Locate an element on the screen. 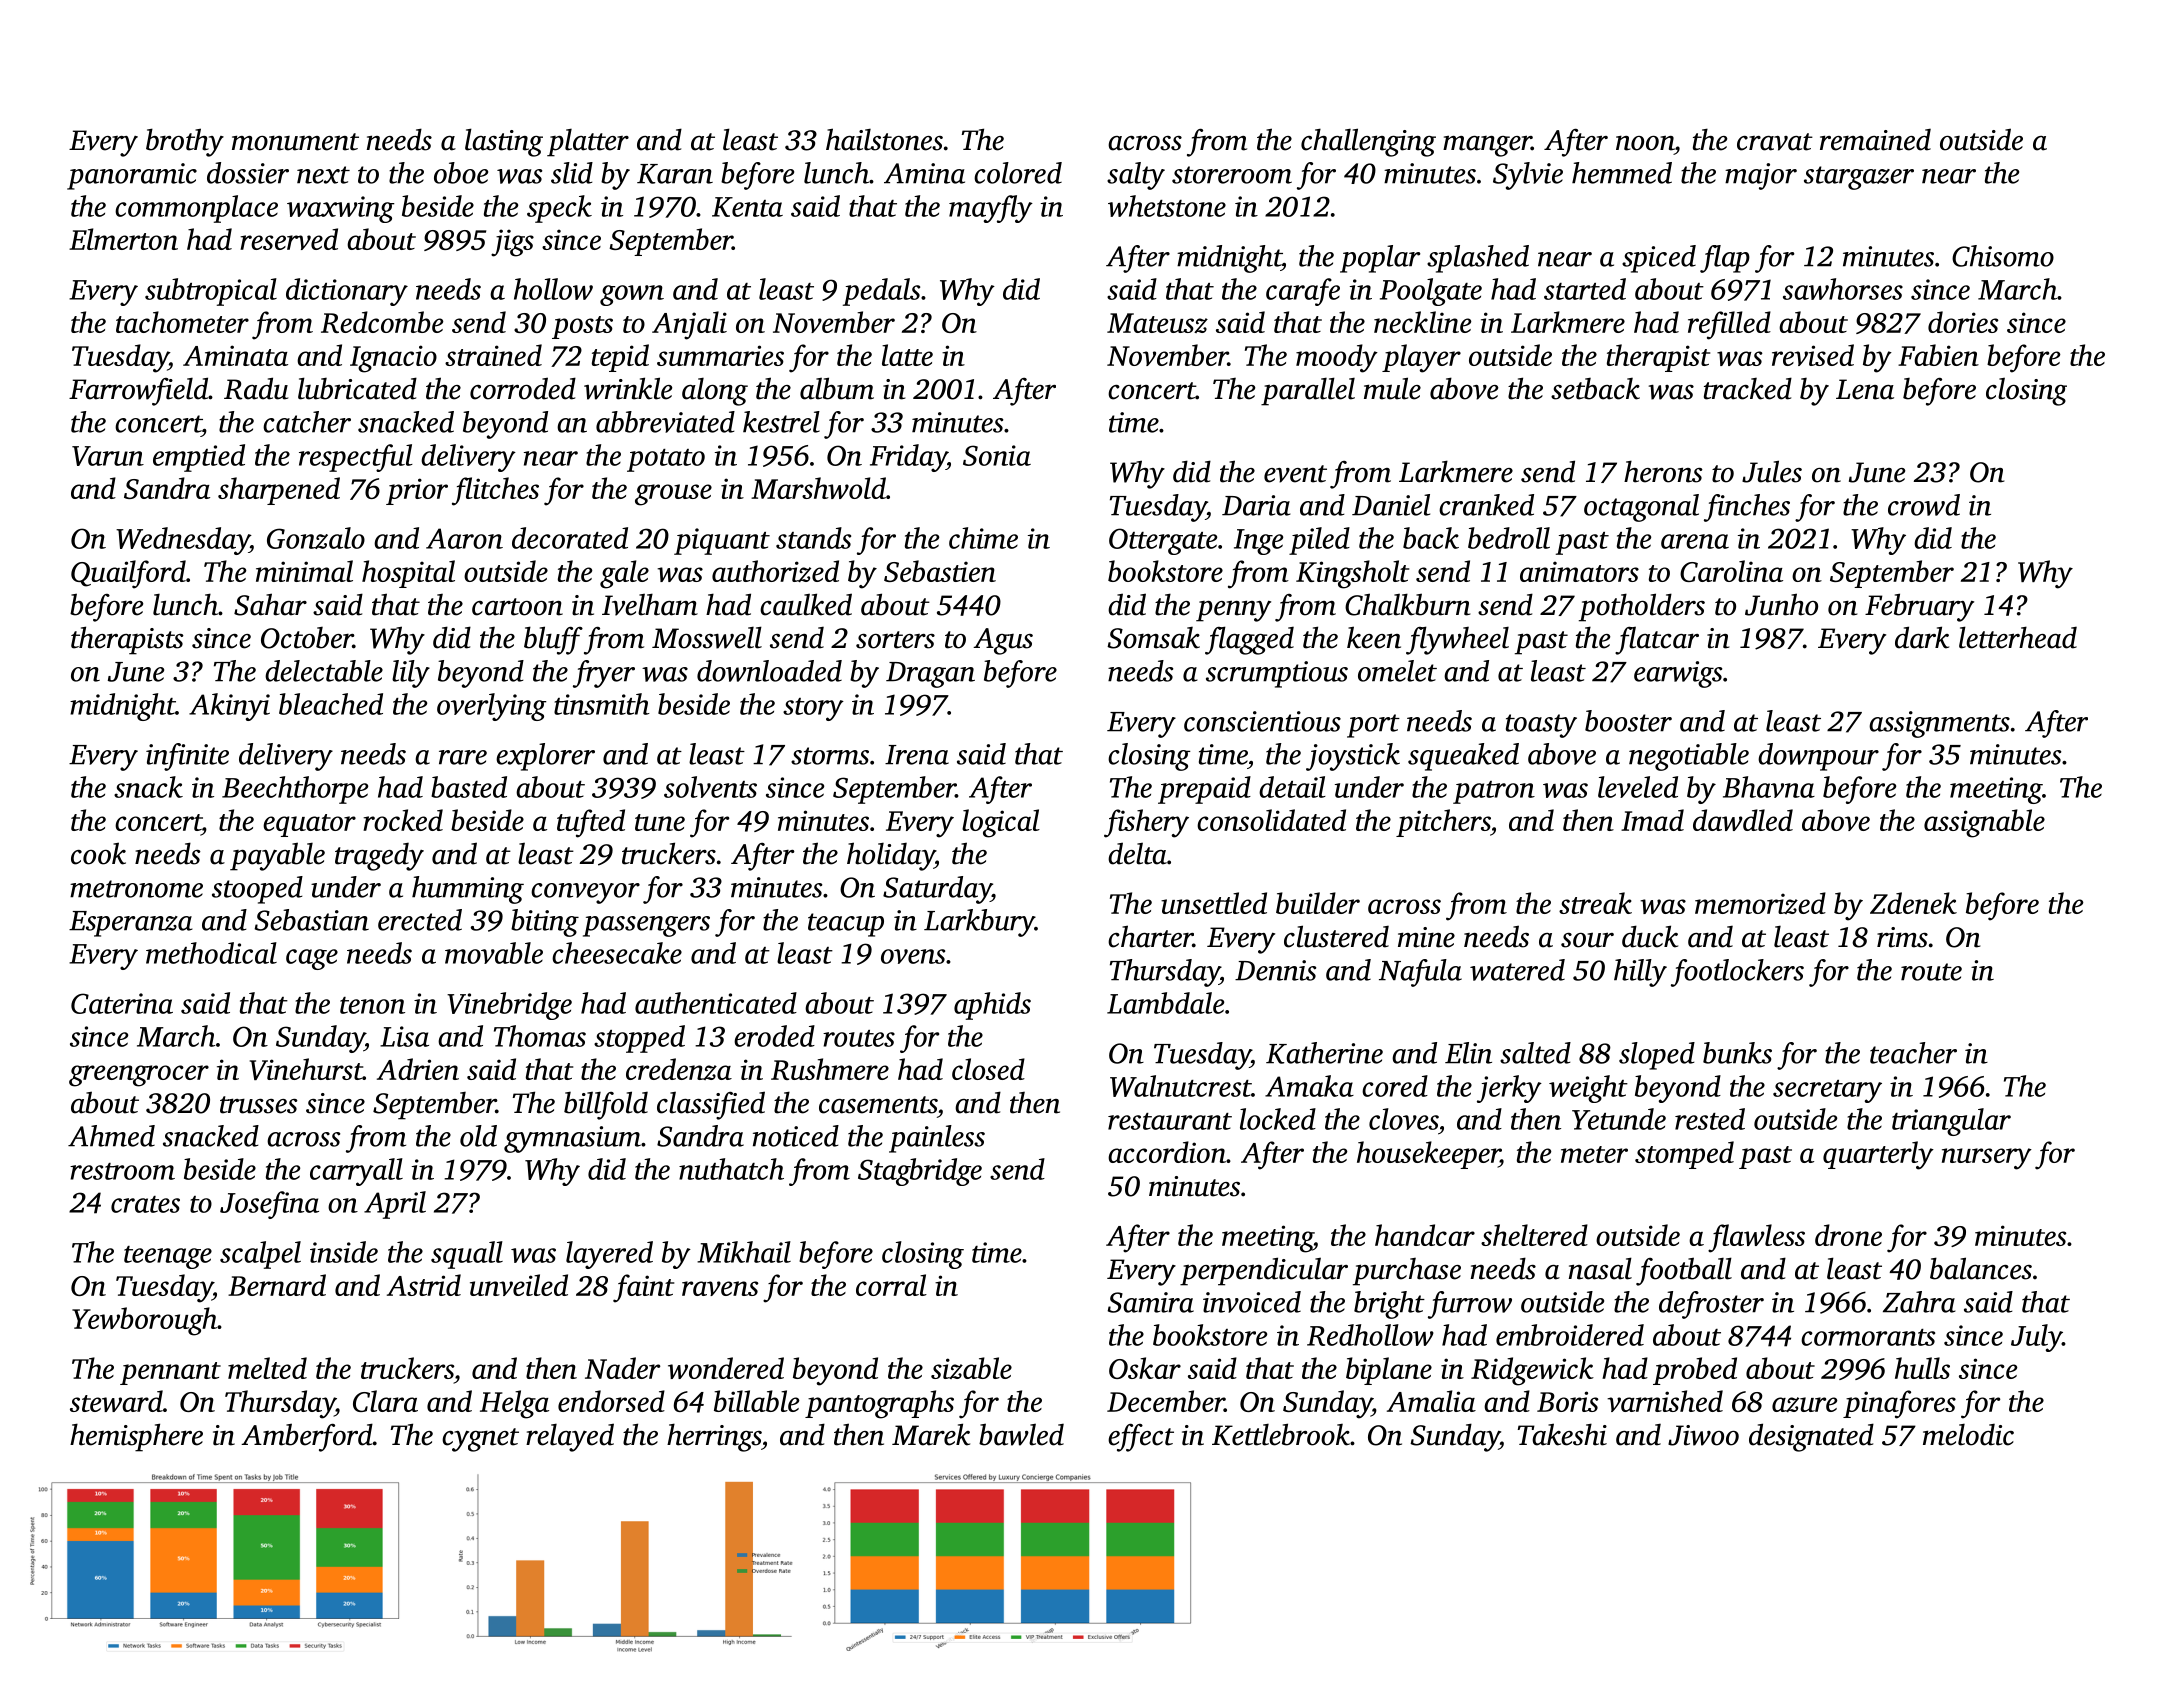 The image size is (2178, 1683). kestrel is located at coordinates (781, 422).
